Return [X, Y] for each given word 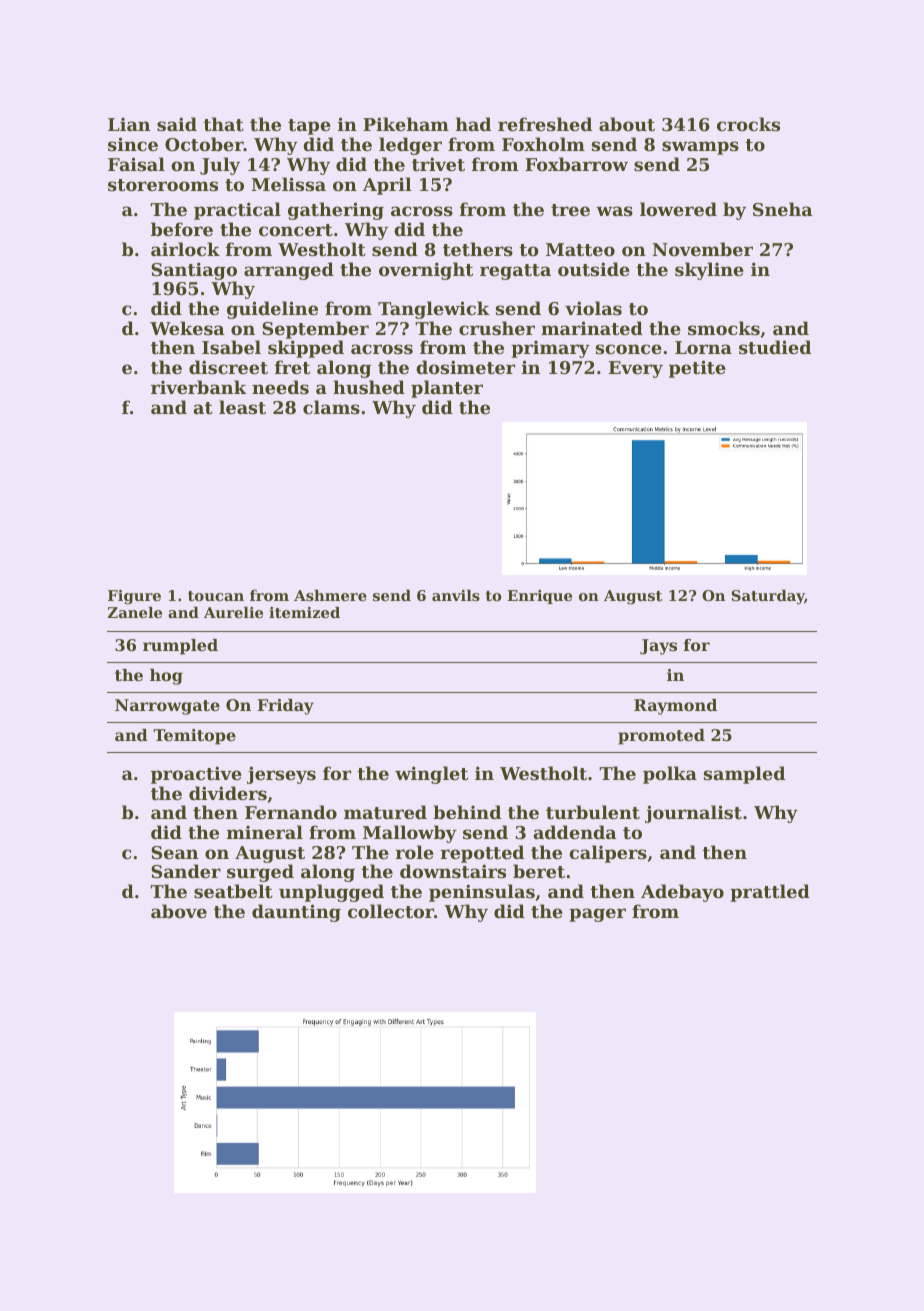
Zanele [135, 612]
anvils [456, 595]
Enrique [539, 597]
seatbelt [233, 891]
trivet [438, 164]
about [627, 124]
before [182, 229]
